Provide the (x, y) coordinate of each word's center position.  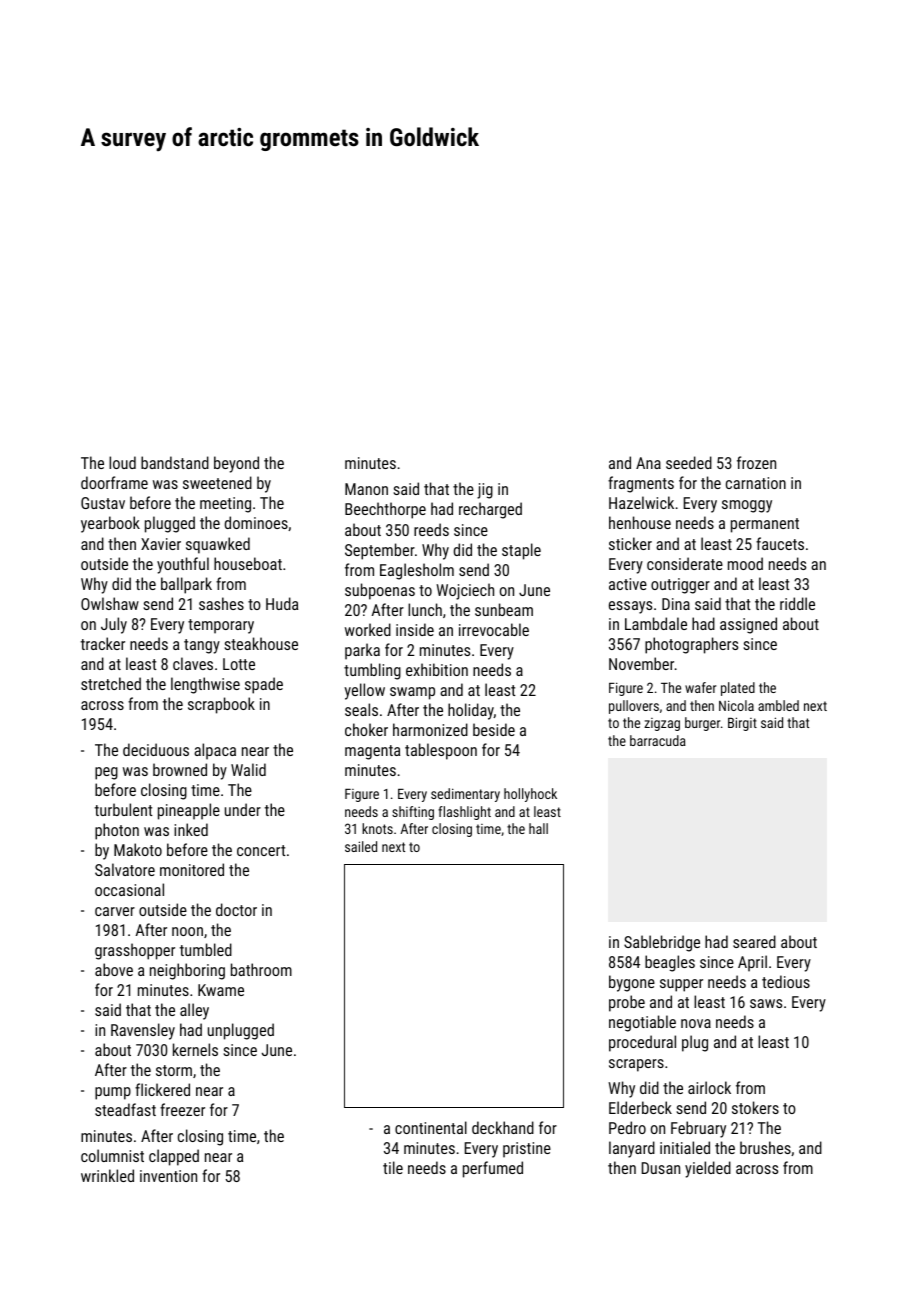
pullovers (634, 707)
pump (113, 1093)
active (628, 584)
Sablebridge (662, 943)
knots (377, 828)
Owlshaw (110, 603)
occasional (129, 889)
